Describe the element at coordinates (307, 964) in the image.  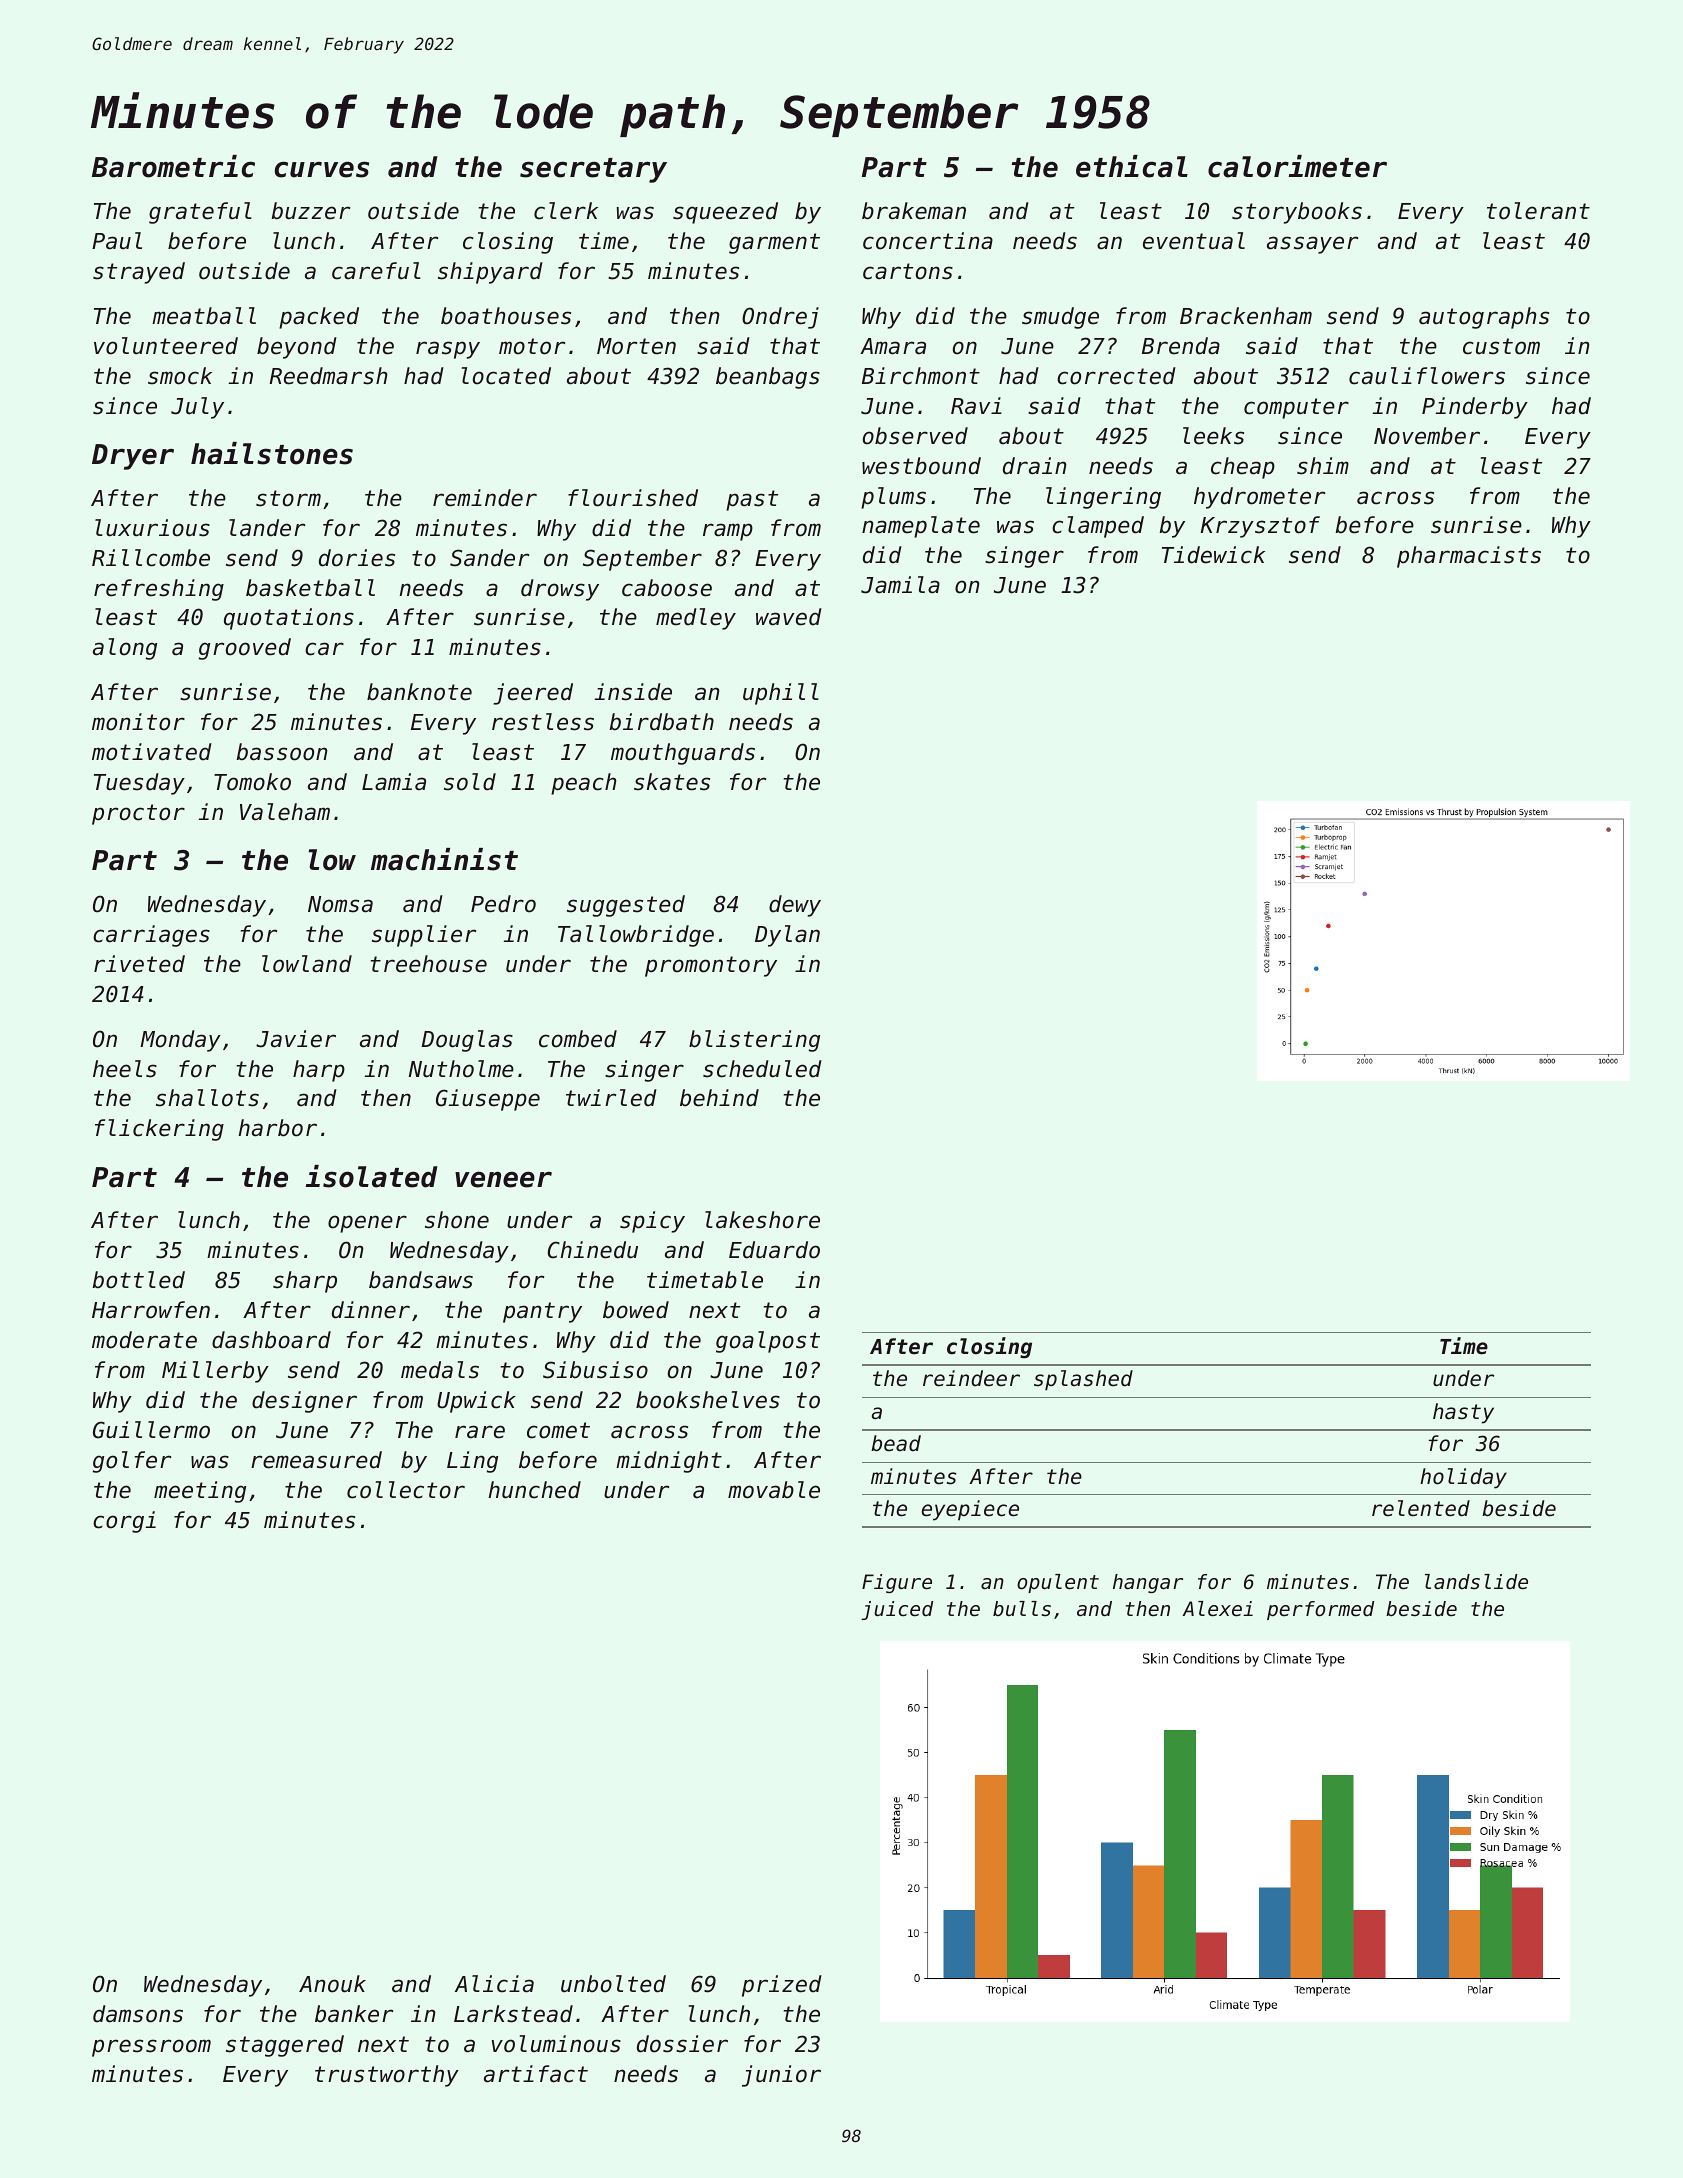
I see `lowland` at that location.
